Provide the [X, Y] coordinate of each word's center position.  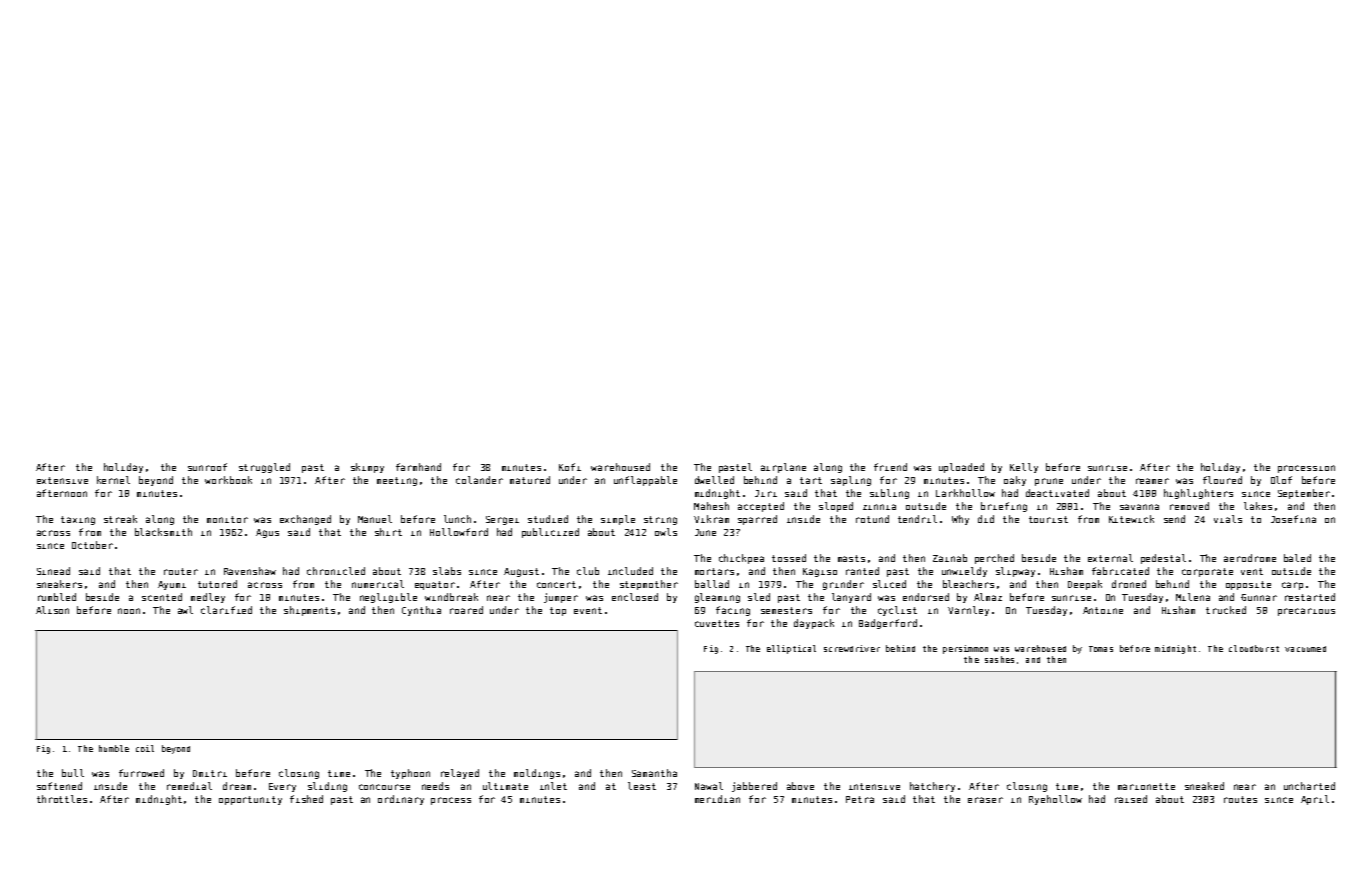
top [558, 611]
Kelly [1024, 468]
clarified [226, 610]
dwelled [714, 480]
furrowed [141, 773]
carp [1292, 586]
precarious [1306, 612]
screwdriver [852, 648]
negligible [388, 598]
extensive [62, 480]
